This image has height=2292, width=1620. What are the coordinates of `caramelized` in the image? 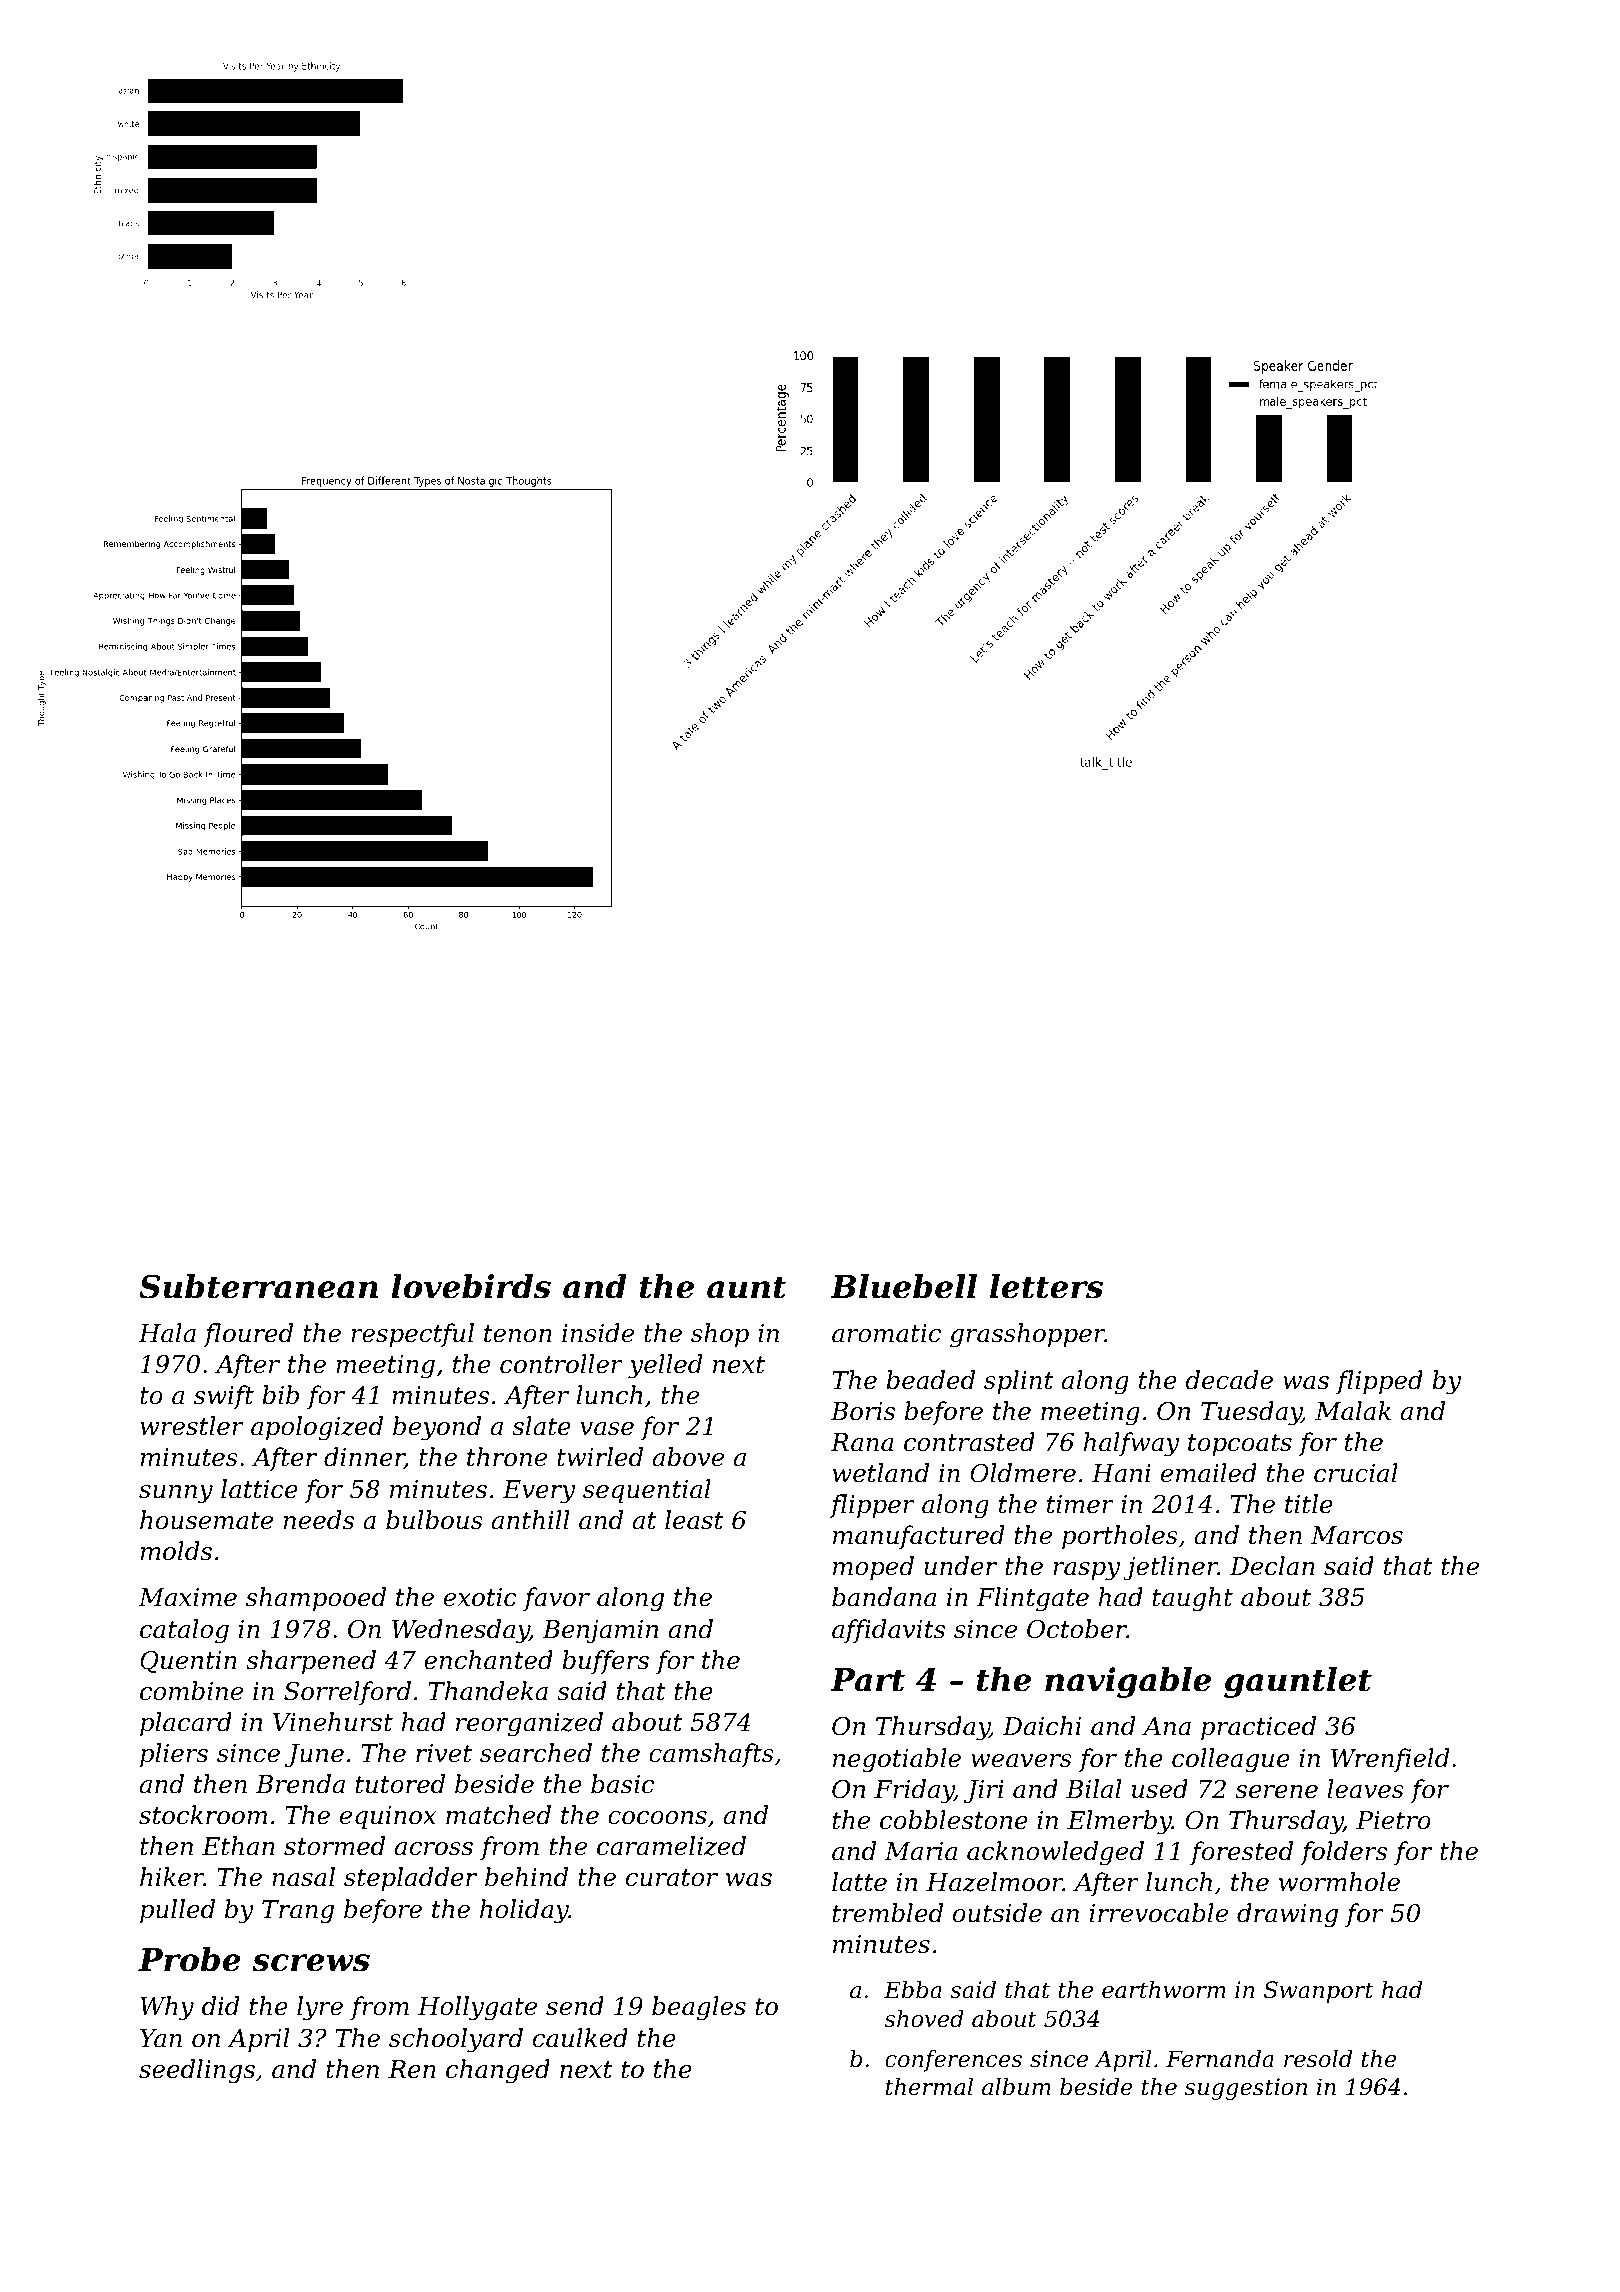 It's located at (671, 1846).
